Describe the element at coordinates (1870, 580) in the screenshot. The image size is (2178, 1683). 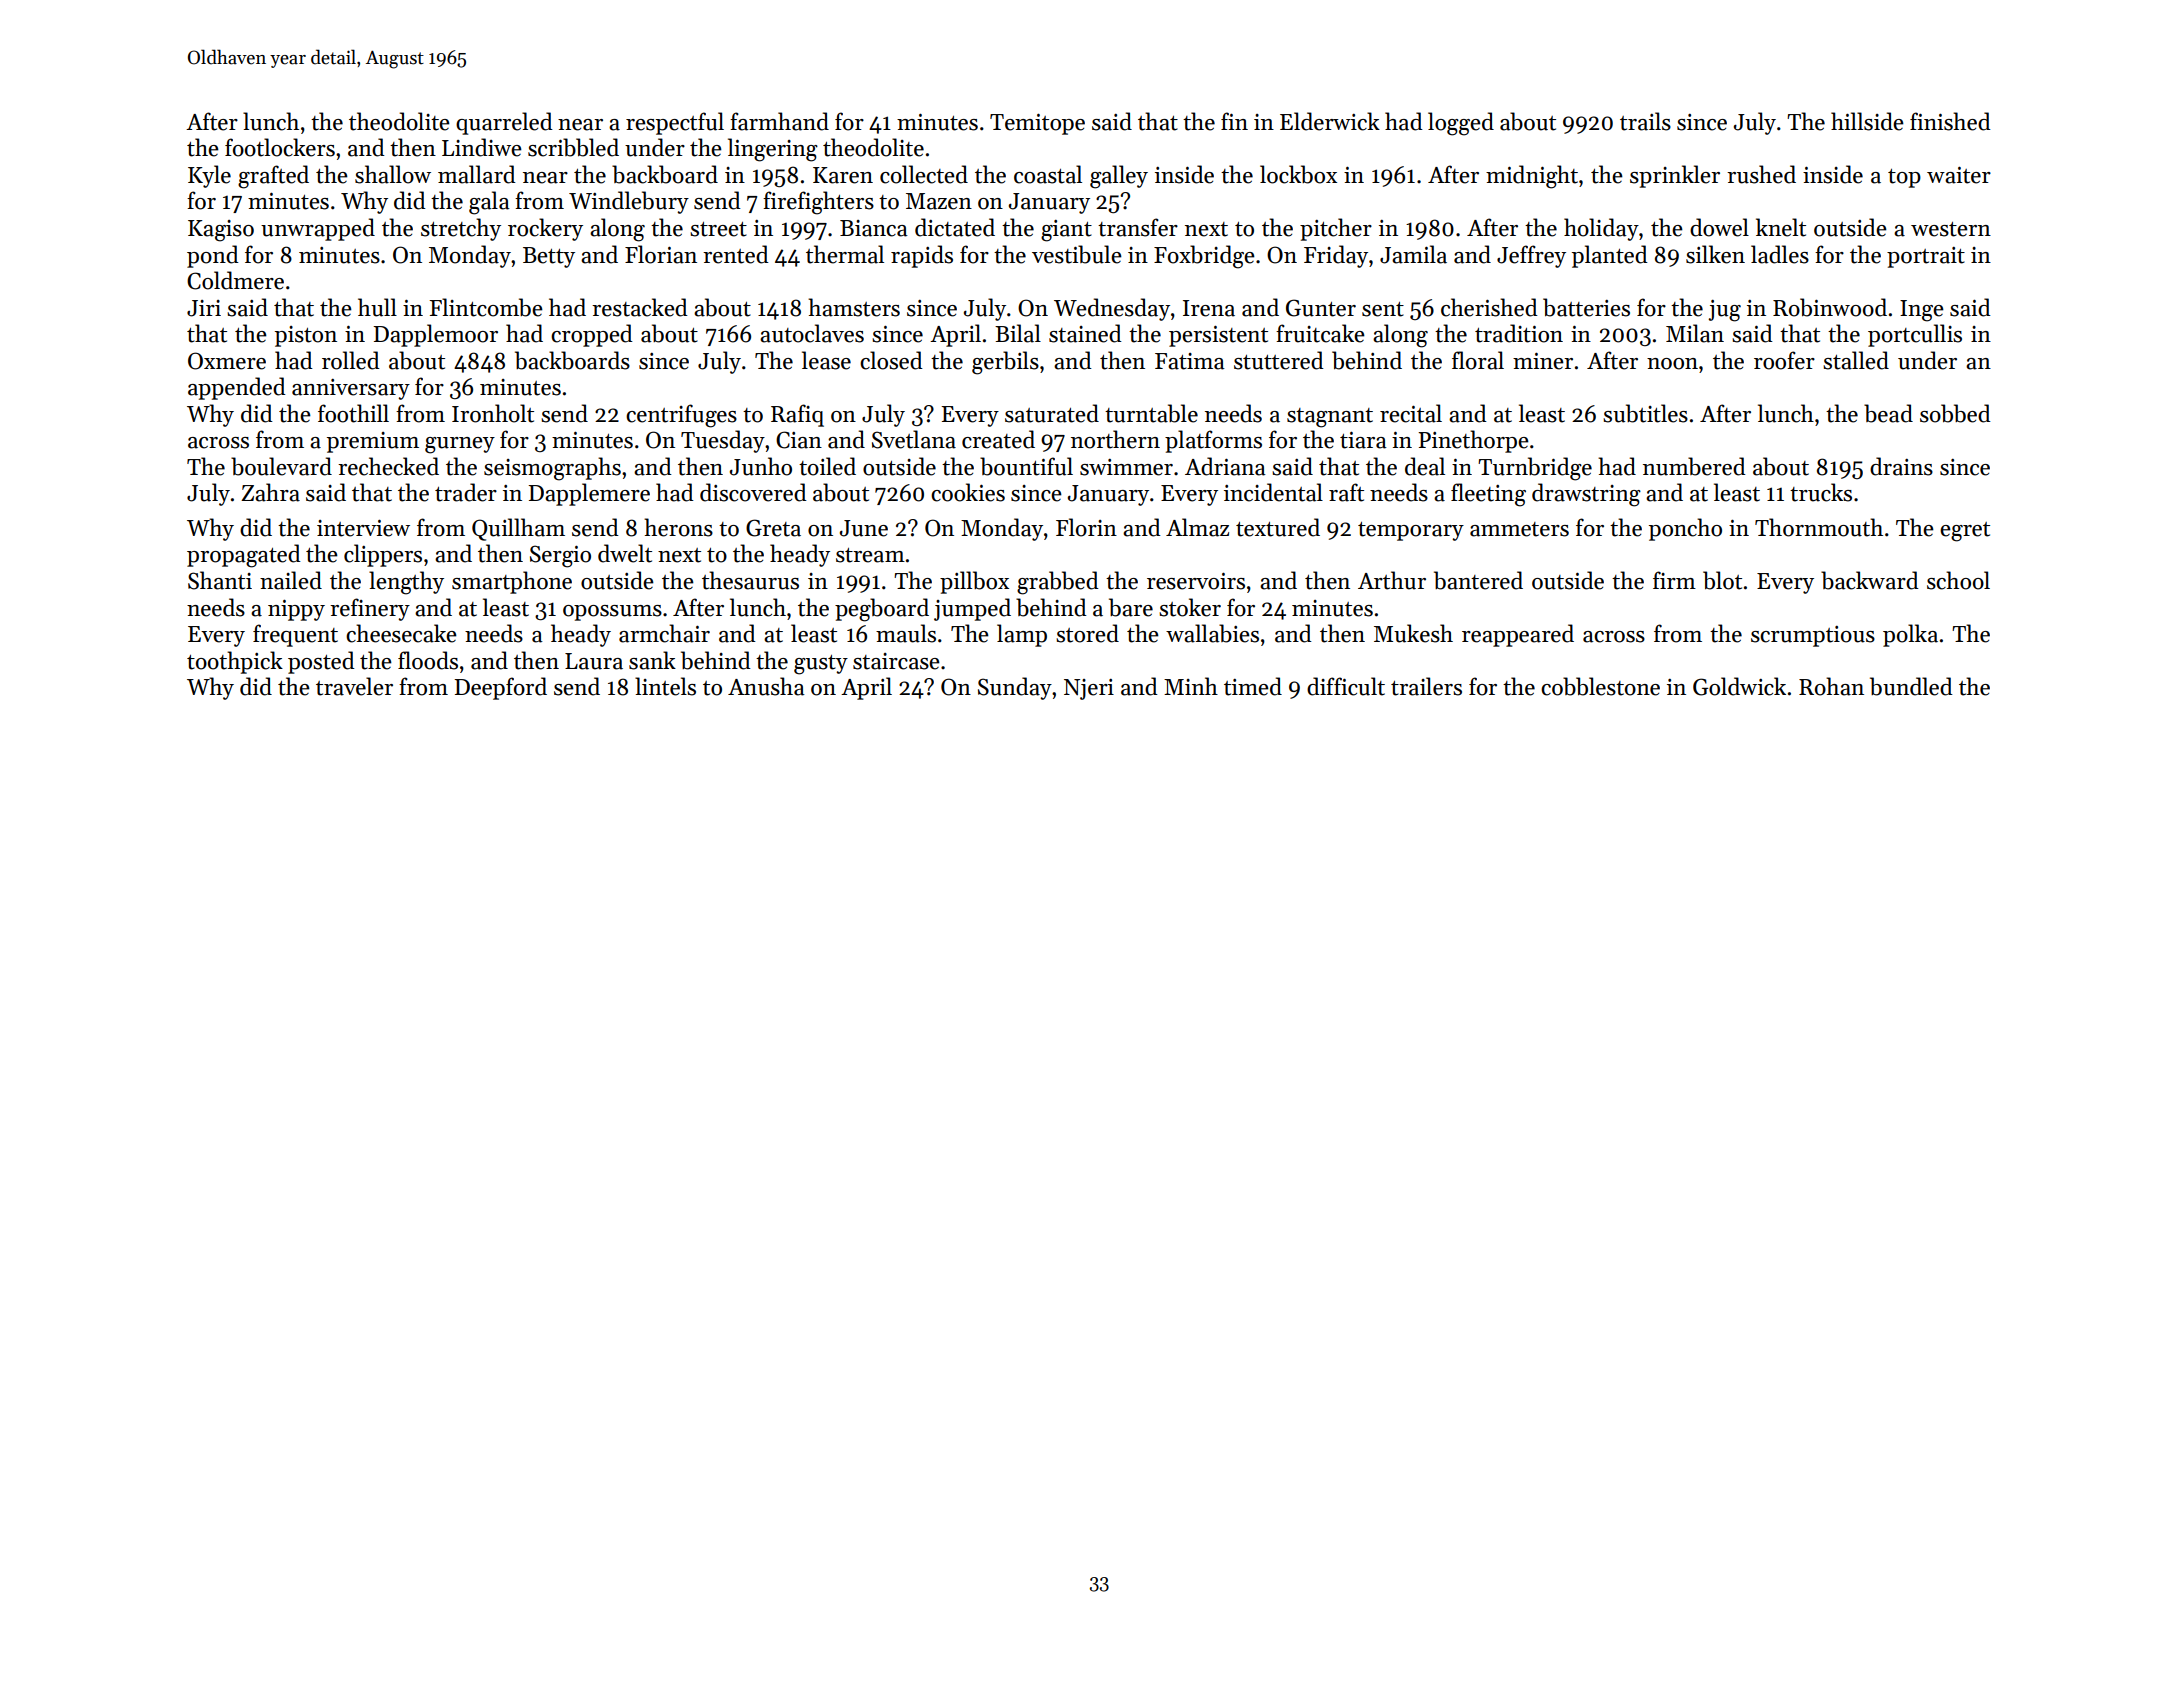
I see `backward` at that location.
